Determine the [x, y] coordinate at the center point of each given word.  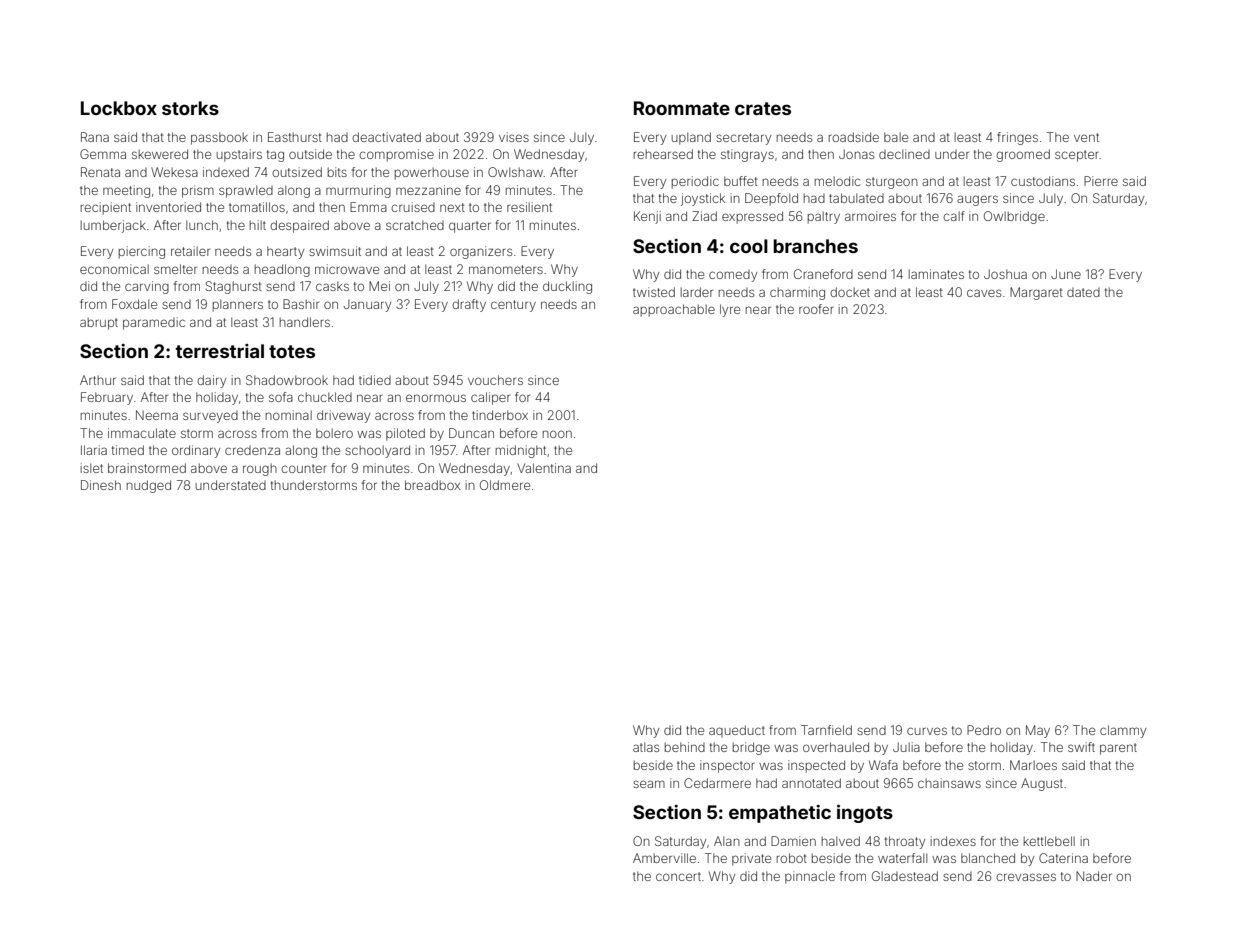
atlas [646, 747]
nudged [149, 486]
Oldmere [505, 485]
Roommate [682, 108]
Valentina [544, 468]
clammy [1123, 731]
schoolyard [377, 451]
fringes [1017, 138]
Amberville [664, 858]
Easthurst [295, 137]
